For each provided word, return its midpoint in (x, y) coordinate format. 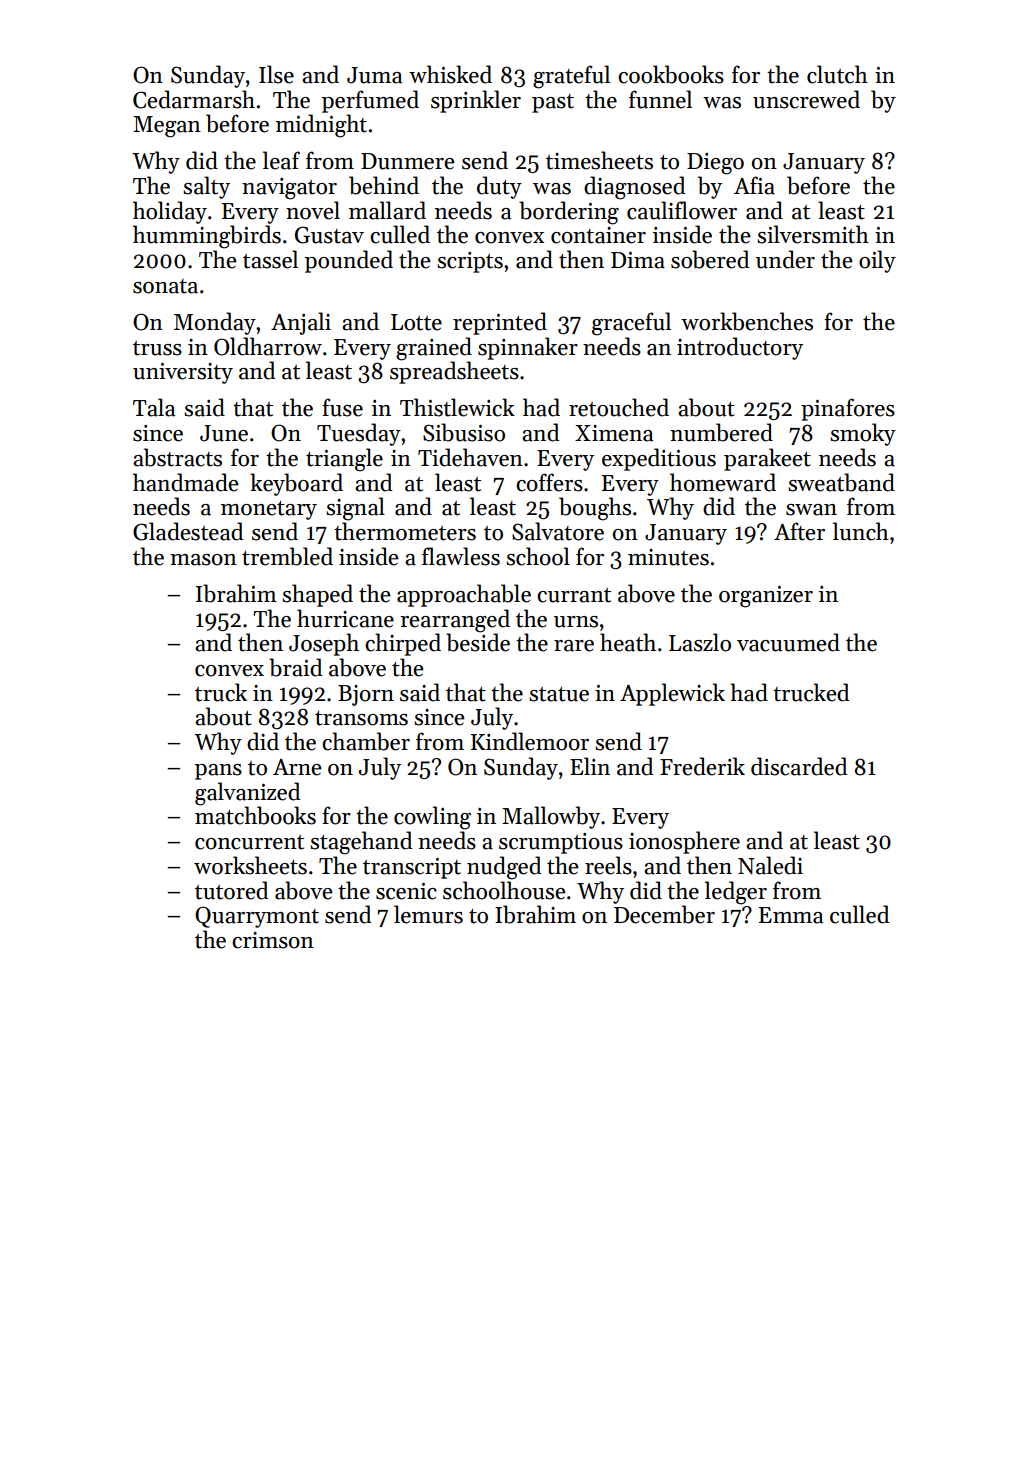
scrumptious (561, 843)
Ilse (276, 74)
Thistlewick (457, 407)
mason (203, 560)
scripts (470, 262)
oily (877, 261)
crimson (273, 940)
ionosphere (684, 842)
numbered (721, 432)
